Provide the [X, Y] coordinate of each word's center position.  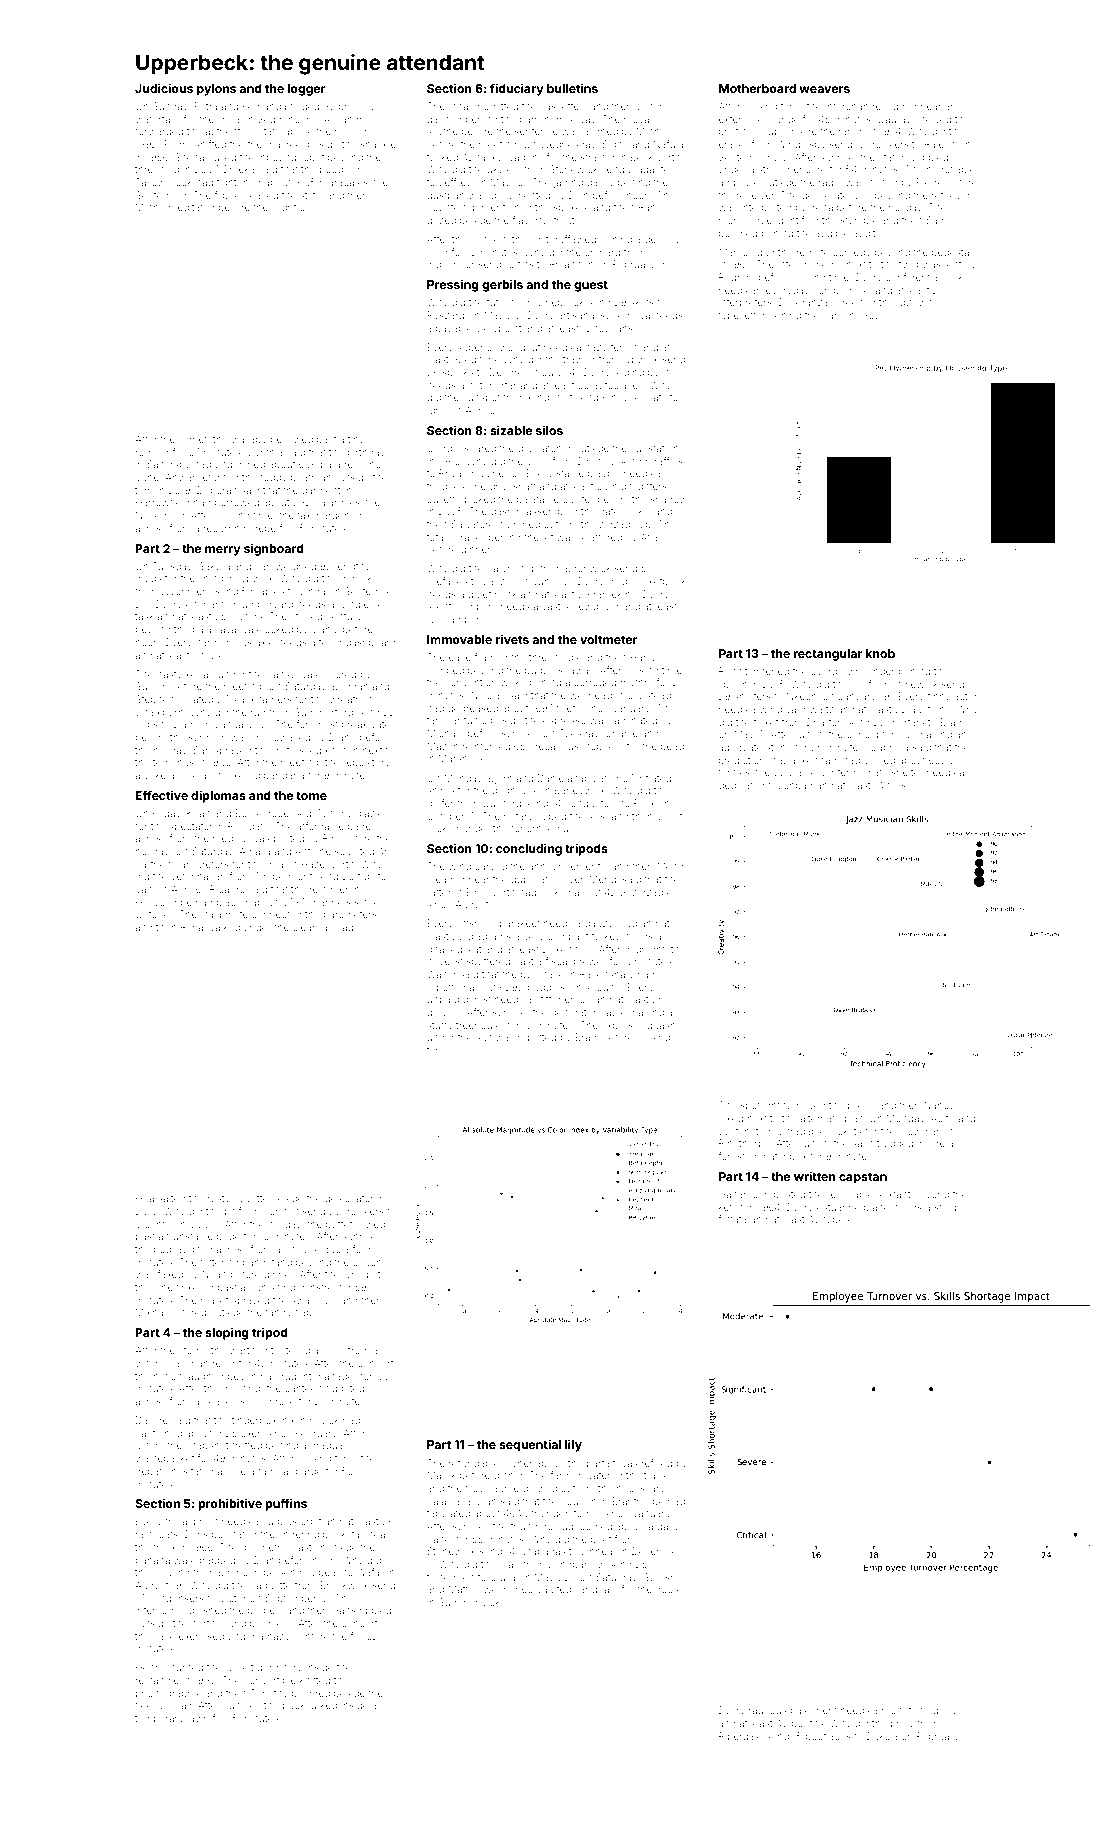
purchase [542, 975]
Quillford [501, 803]
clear [304, 927]
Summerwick [469, 1602]
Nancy [939, 1106]
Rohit [730, 671]
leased [263, 195]
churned [183, 1667]
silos [549, 430]
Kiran [198, 813]
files [896, 785]
